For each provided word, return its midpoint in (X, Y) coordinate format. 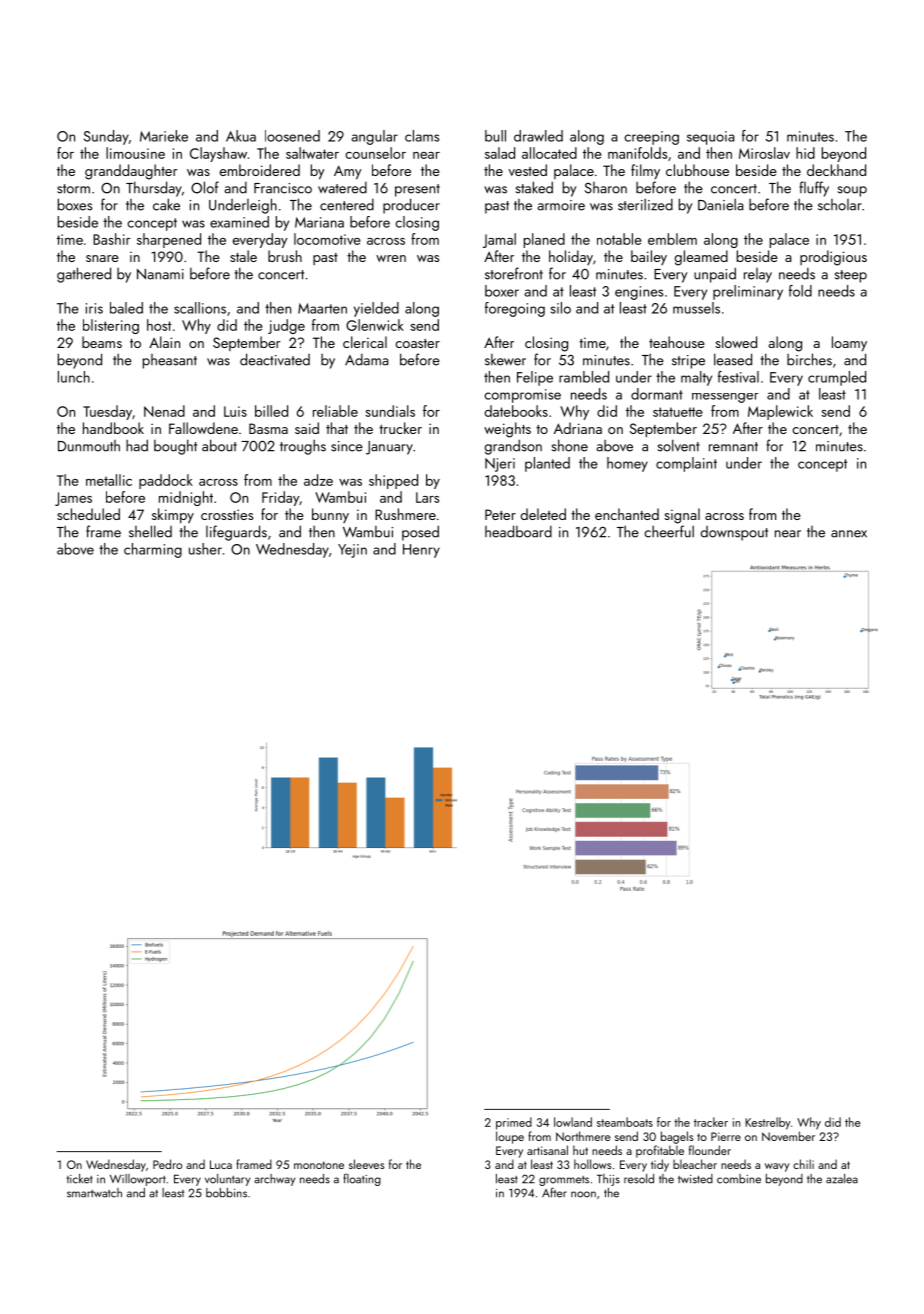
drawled (538, 136)
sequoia (710, 138)
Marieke (164, 136)
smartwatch (94, 1193)
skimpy (173, 516)
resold (639, 1179)
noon (583, 1194)
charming (153, 550)
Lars (427, 497)
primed (514, 1123)
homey (627, 464)
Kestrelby (768, 1123)
